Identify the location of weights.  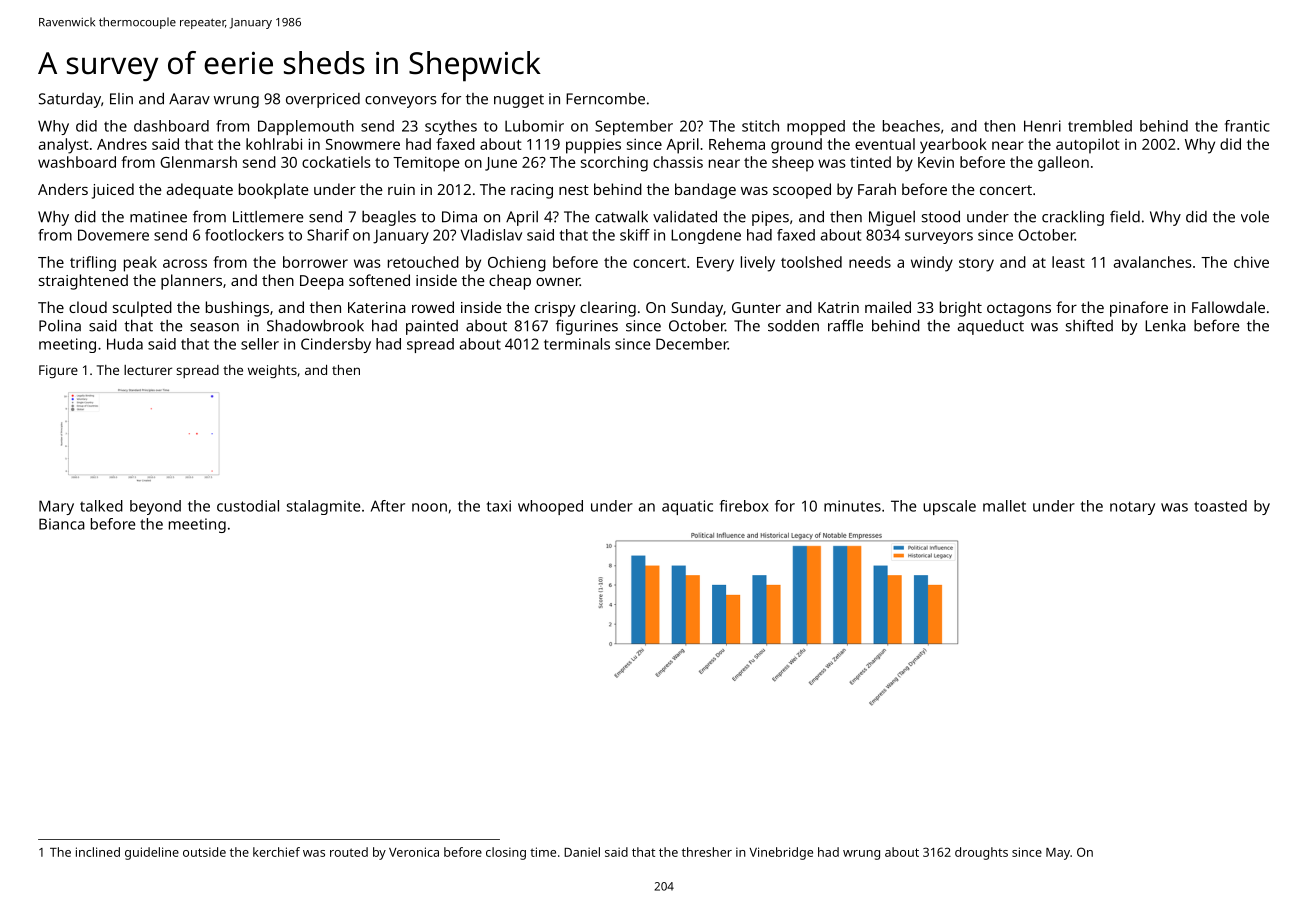
(272, 371).
